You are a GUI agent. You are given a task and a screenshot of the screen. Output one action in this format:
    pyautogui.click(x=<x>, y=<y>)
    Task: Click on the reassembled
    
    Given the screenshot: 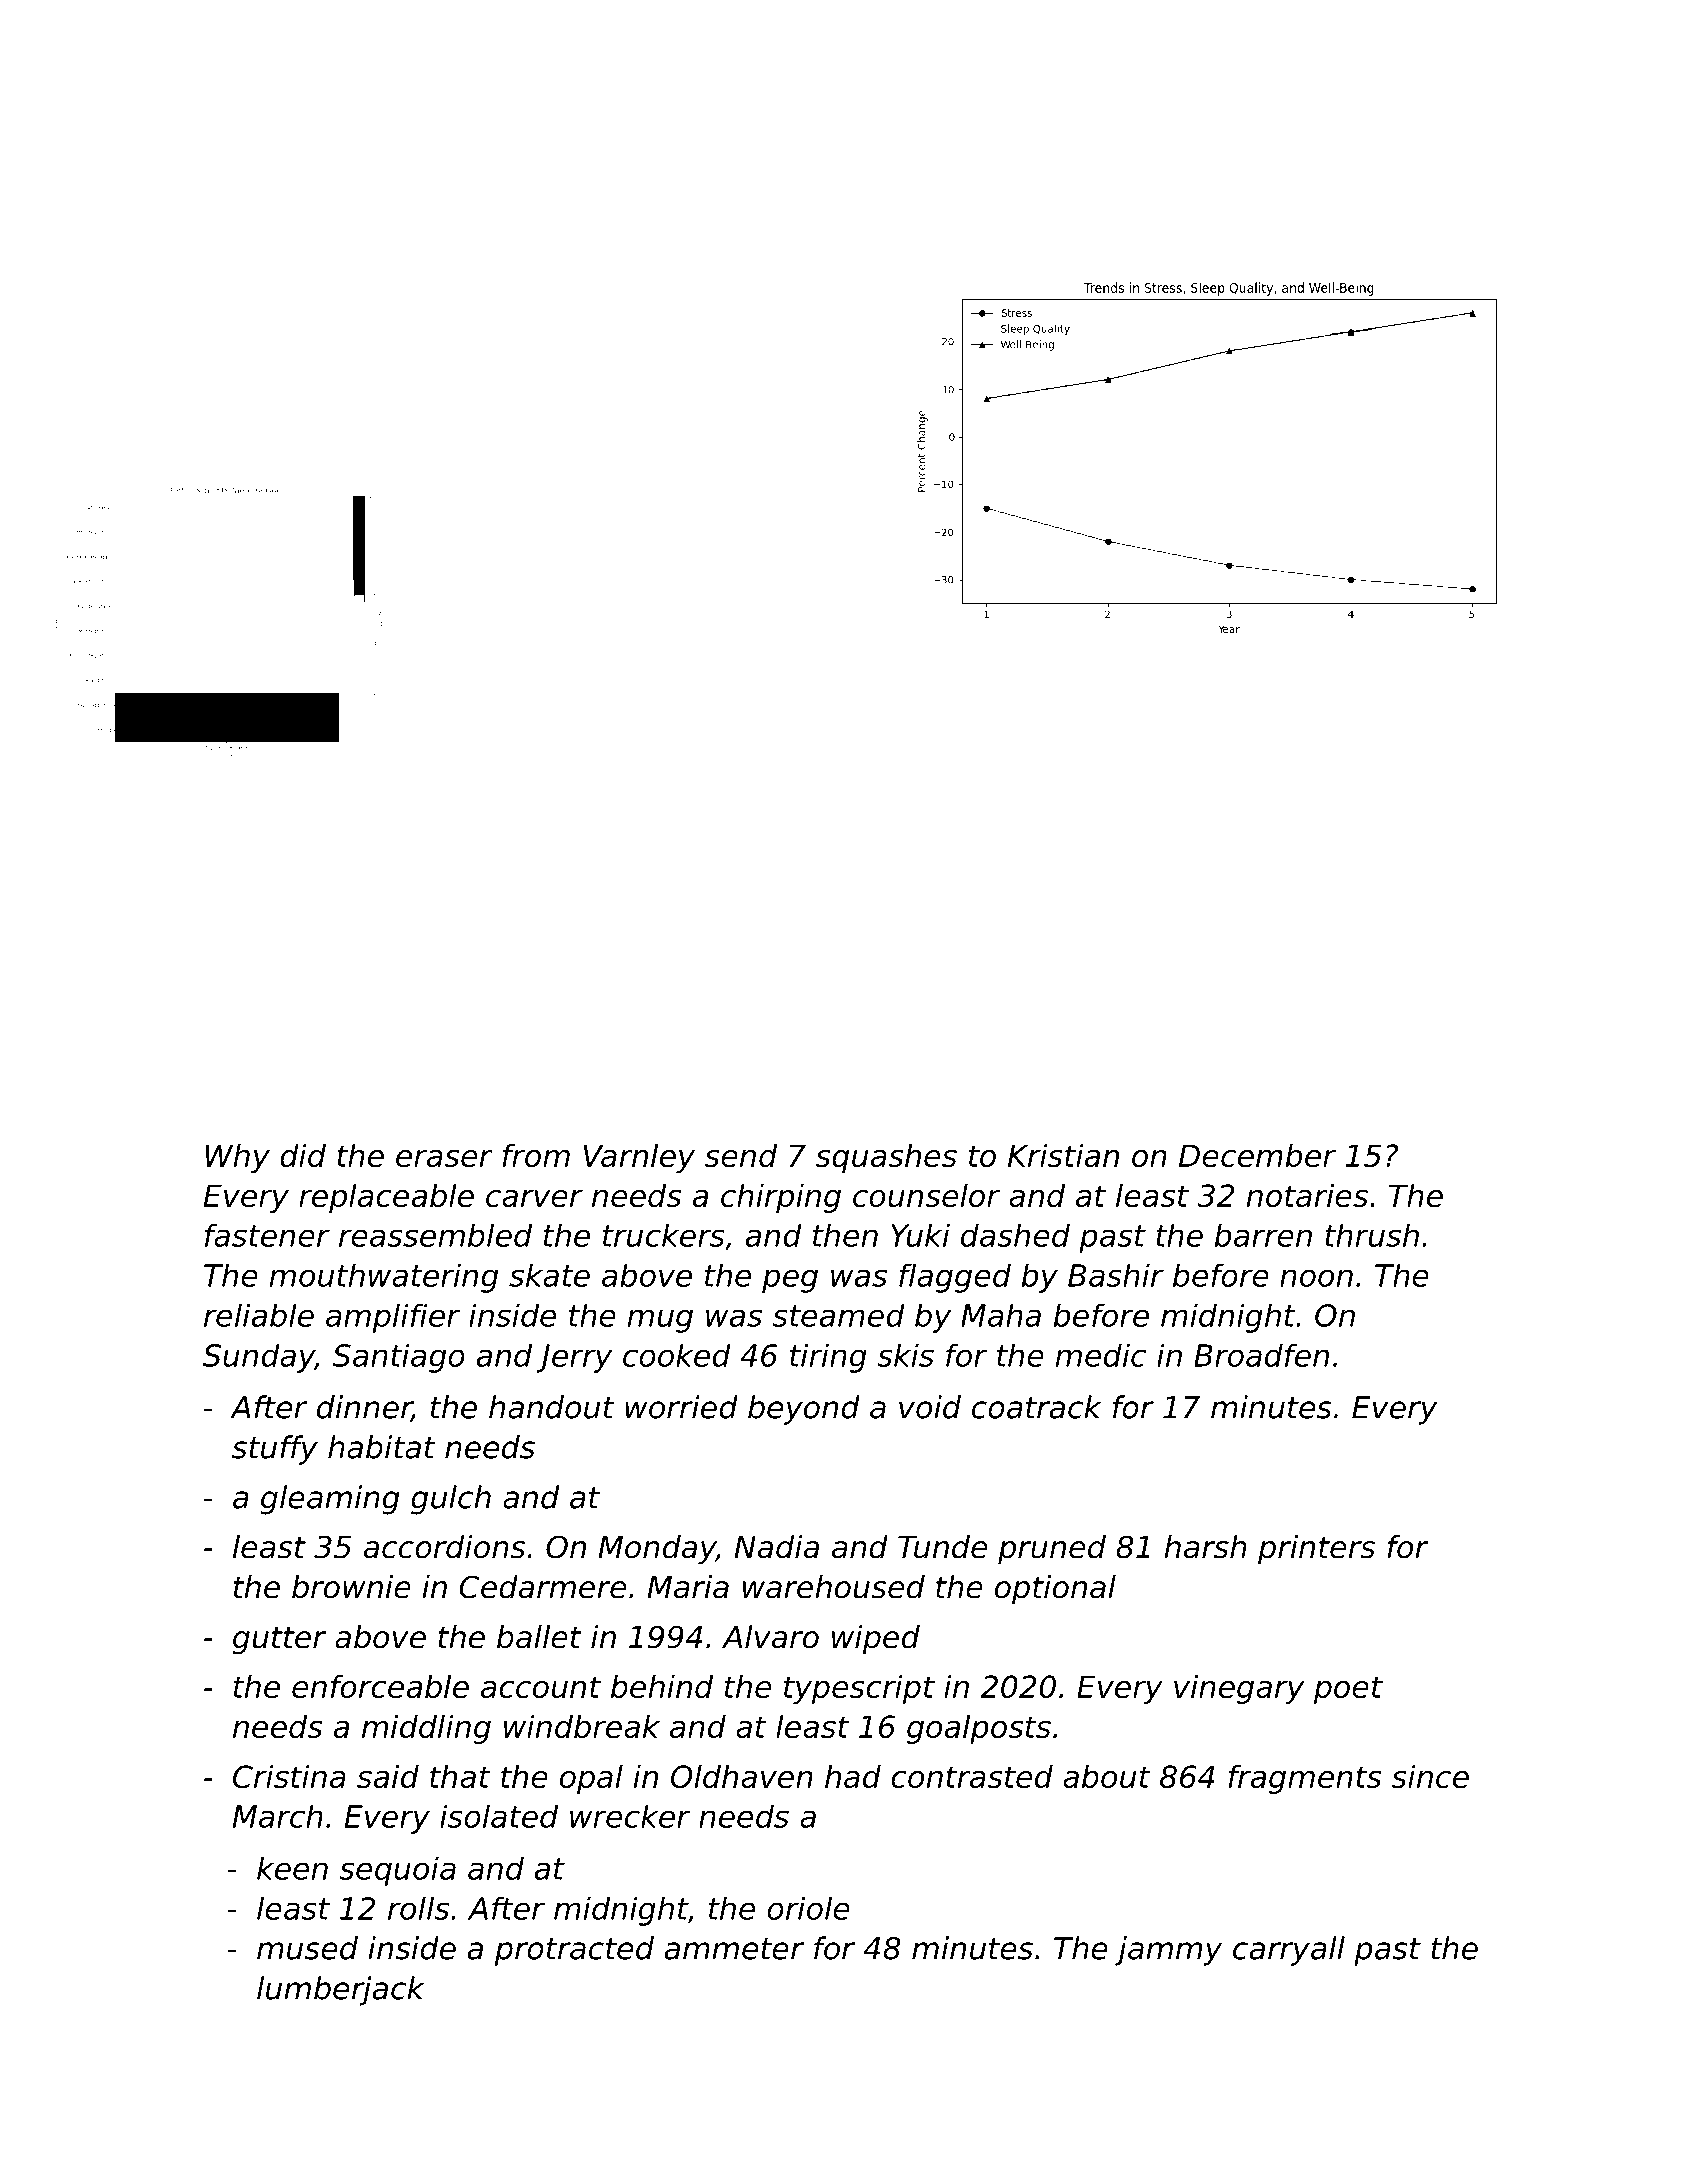 What is the action you would take?
    pyautogui.click(x=435, y=1235)
